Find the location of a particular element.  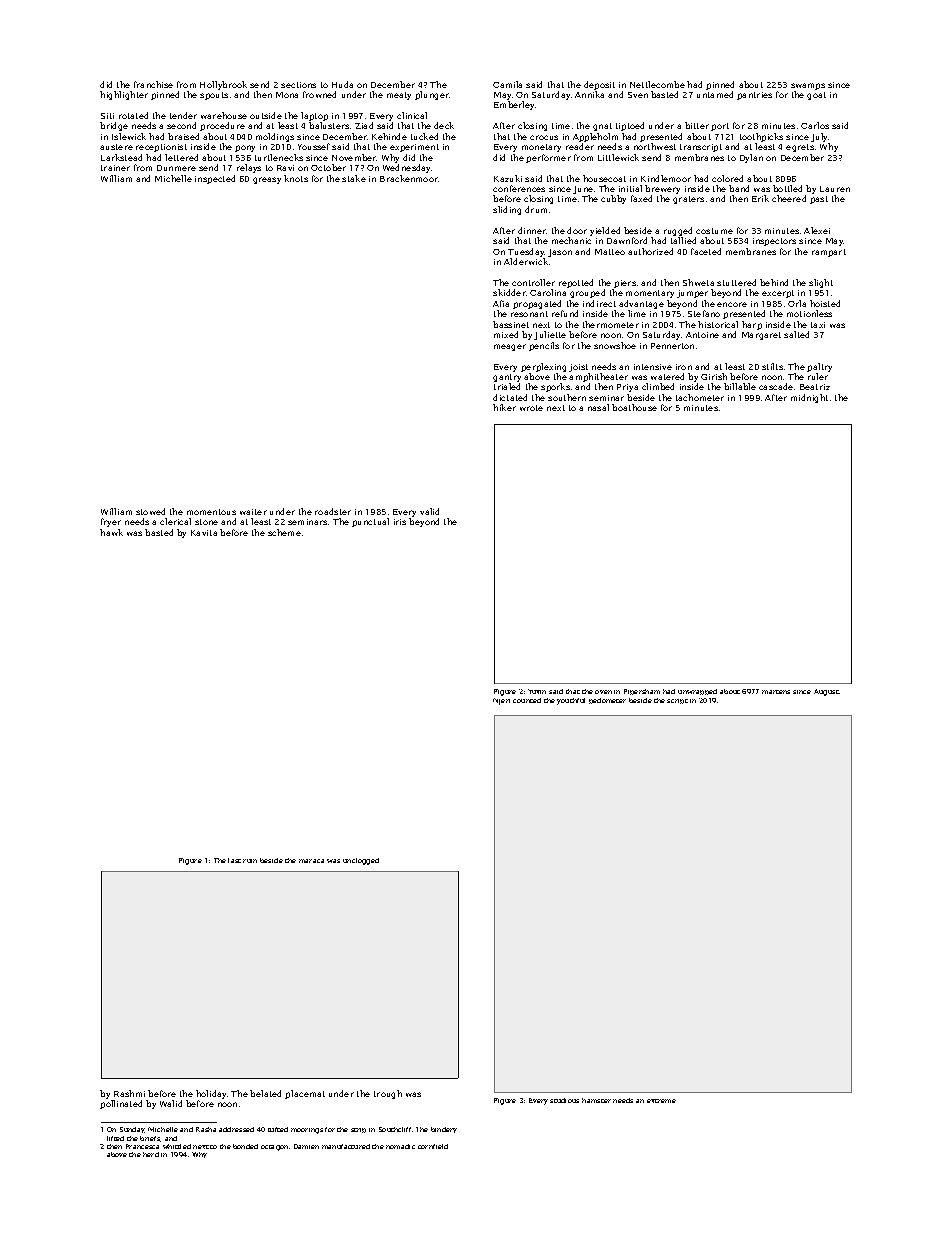

unclogged is located at coordinates (361, 861).
